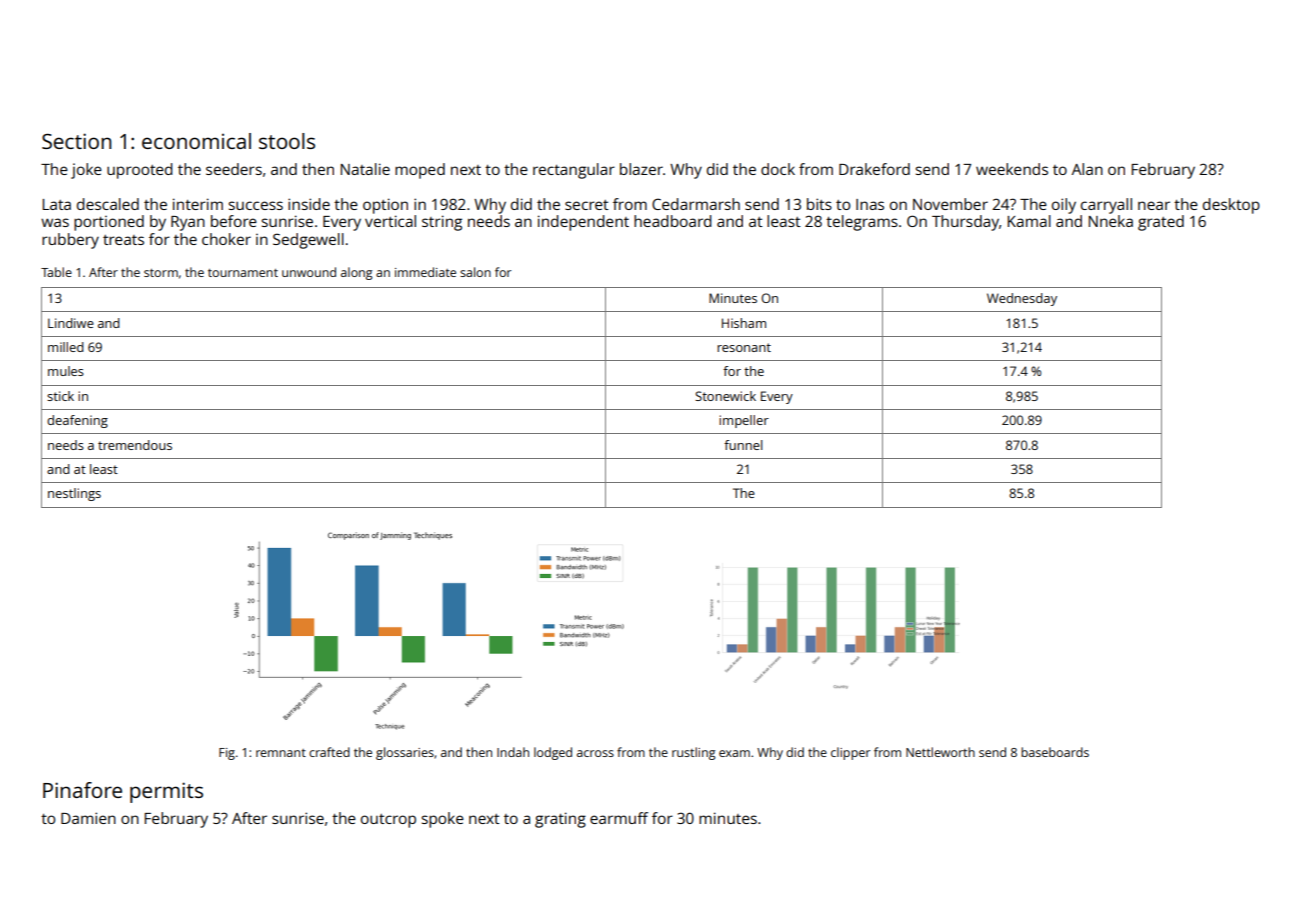 Image resolution: width=1308 pixels, height=924 pixels. I want to click on Pinafore, so click(82, 790).
